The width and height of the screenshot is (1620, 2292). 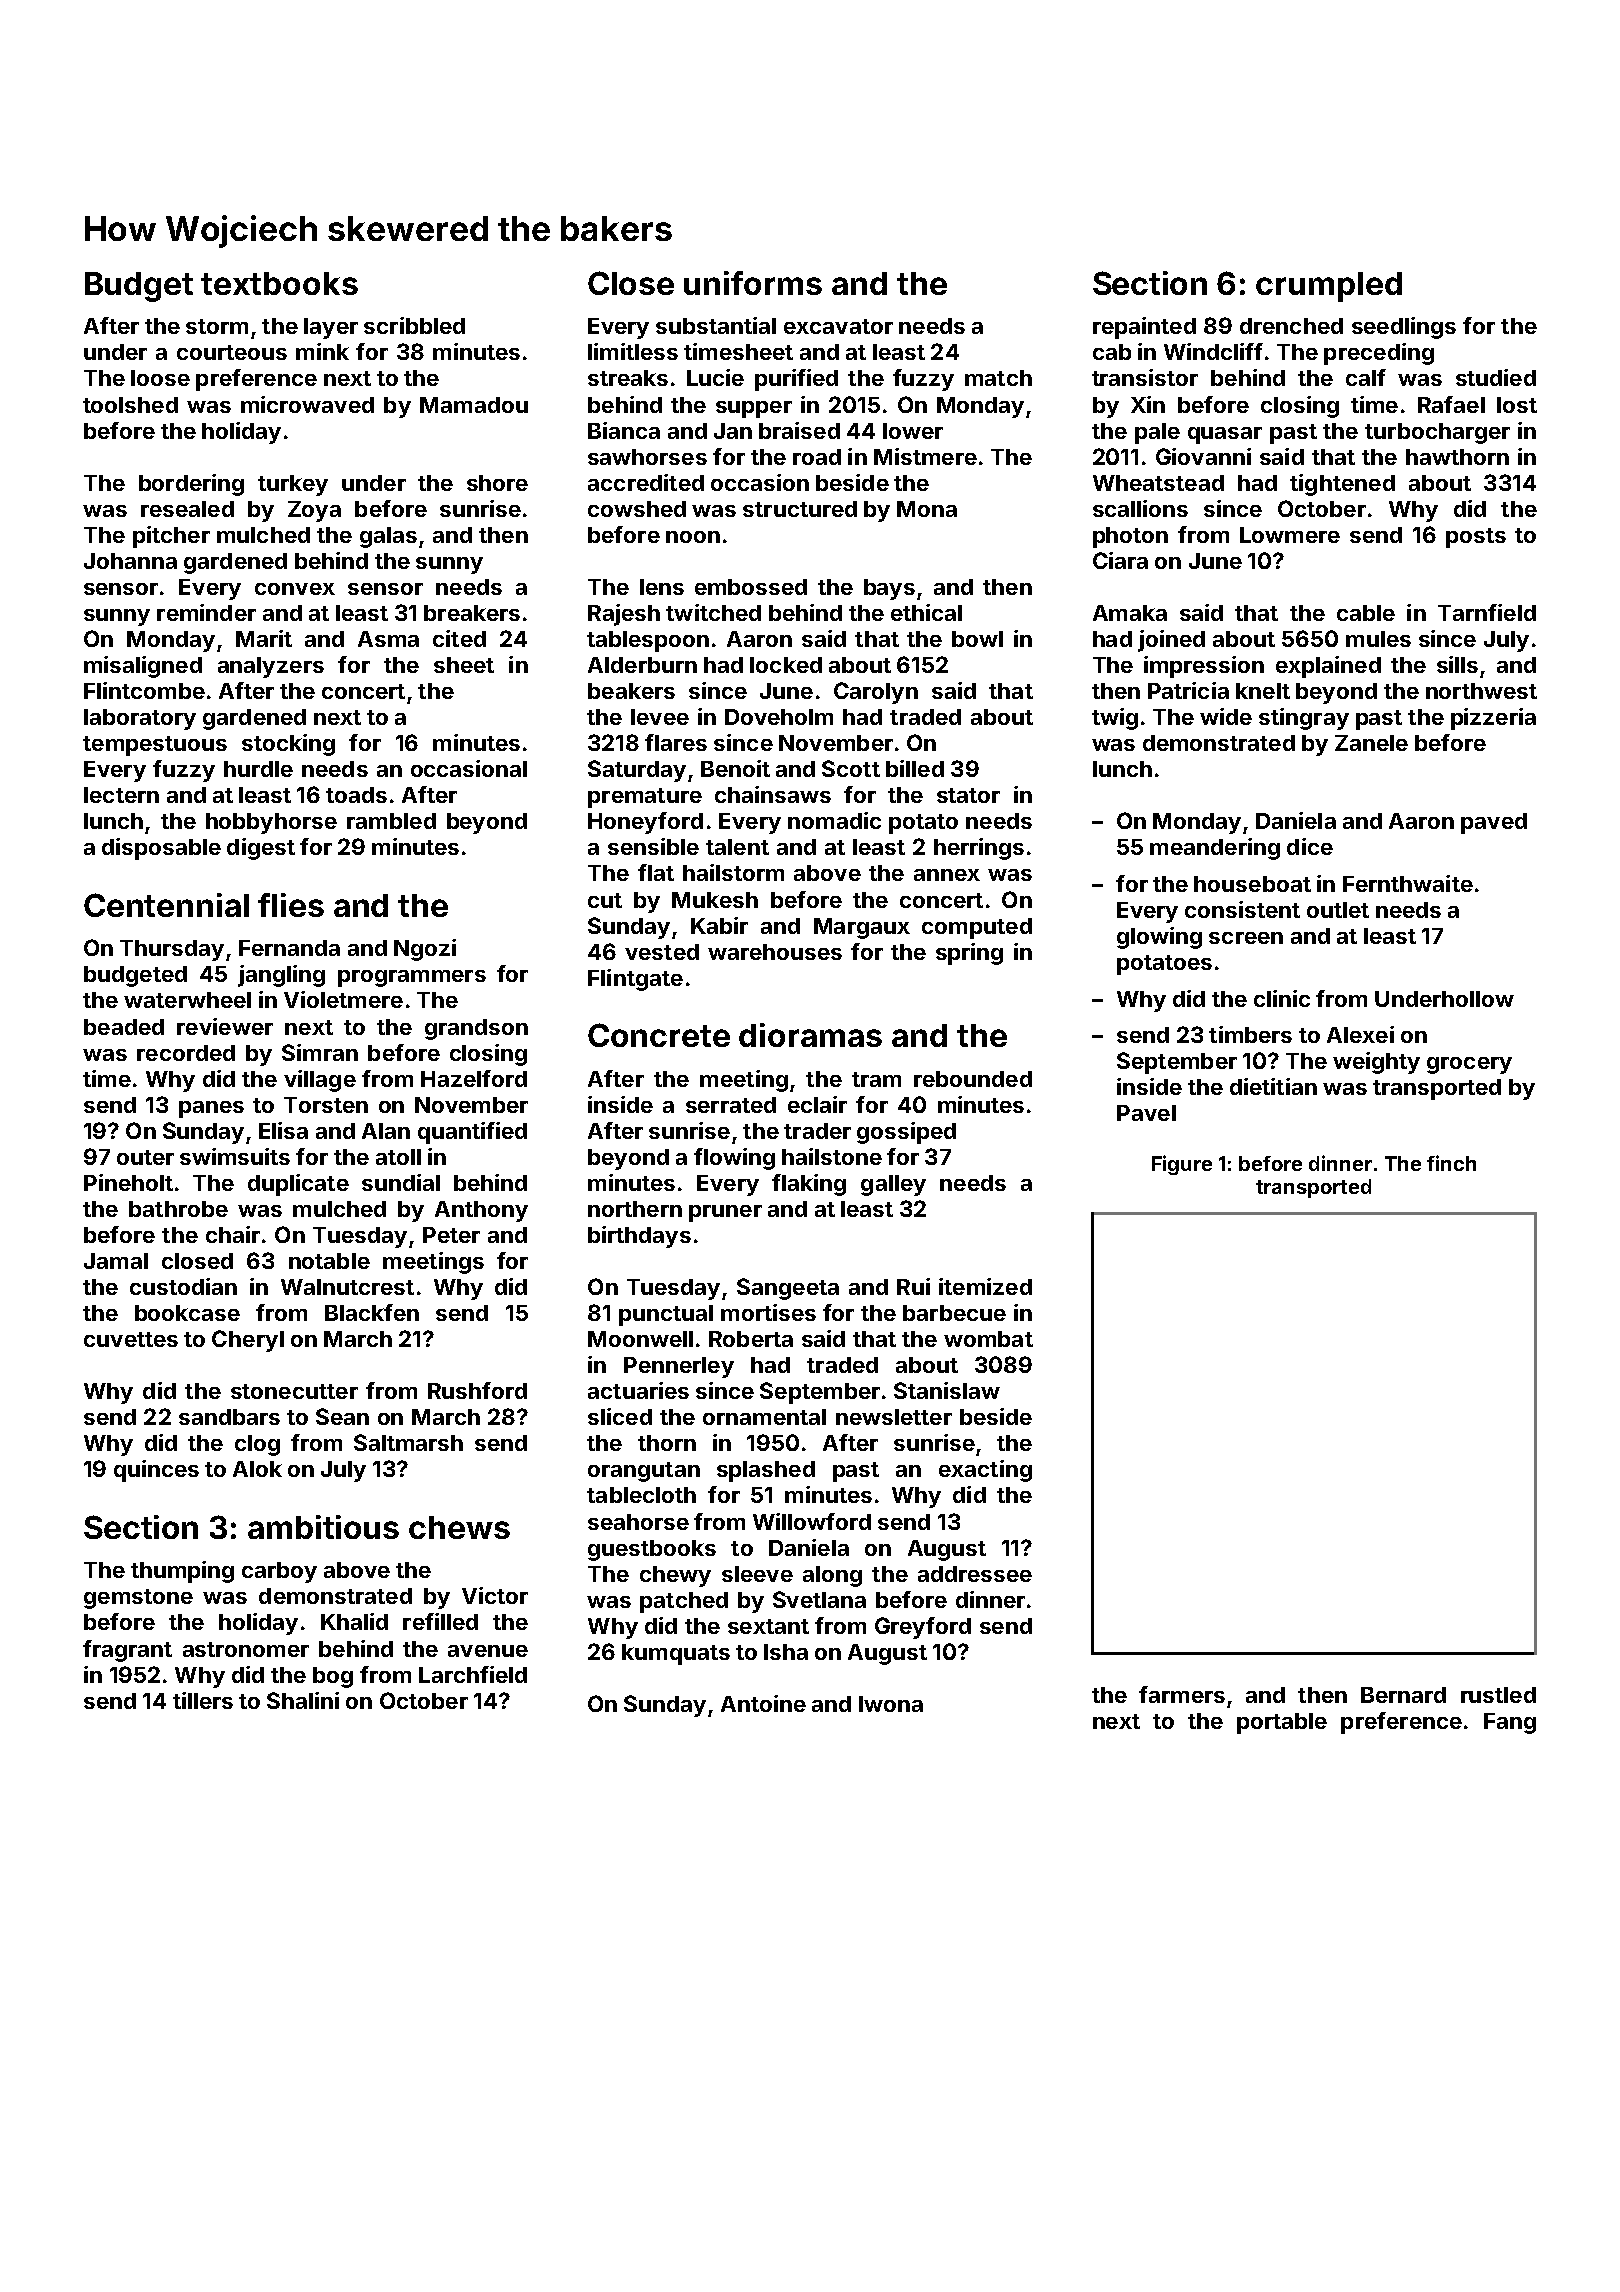 What do you see at coordinates (145, 1157) in the screenshot?
I see `outer` at bounding box center [145, 1157].
